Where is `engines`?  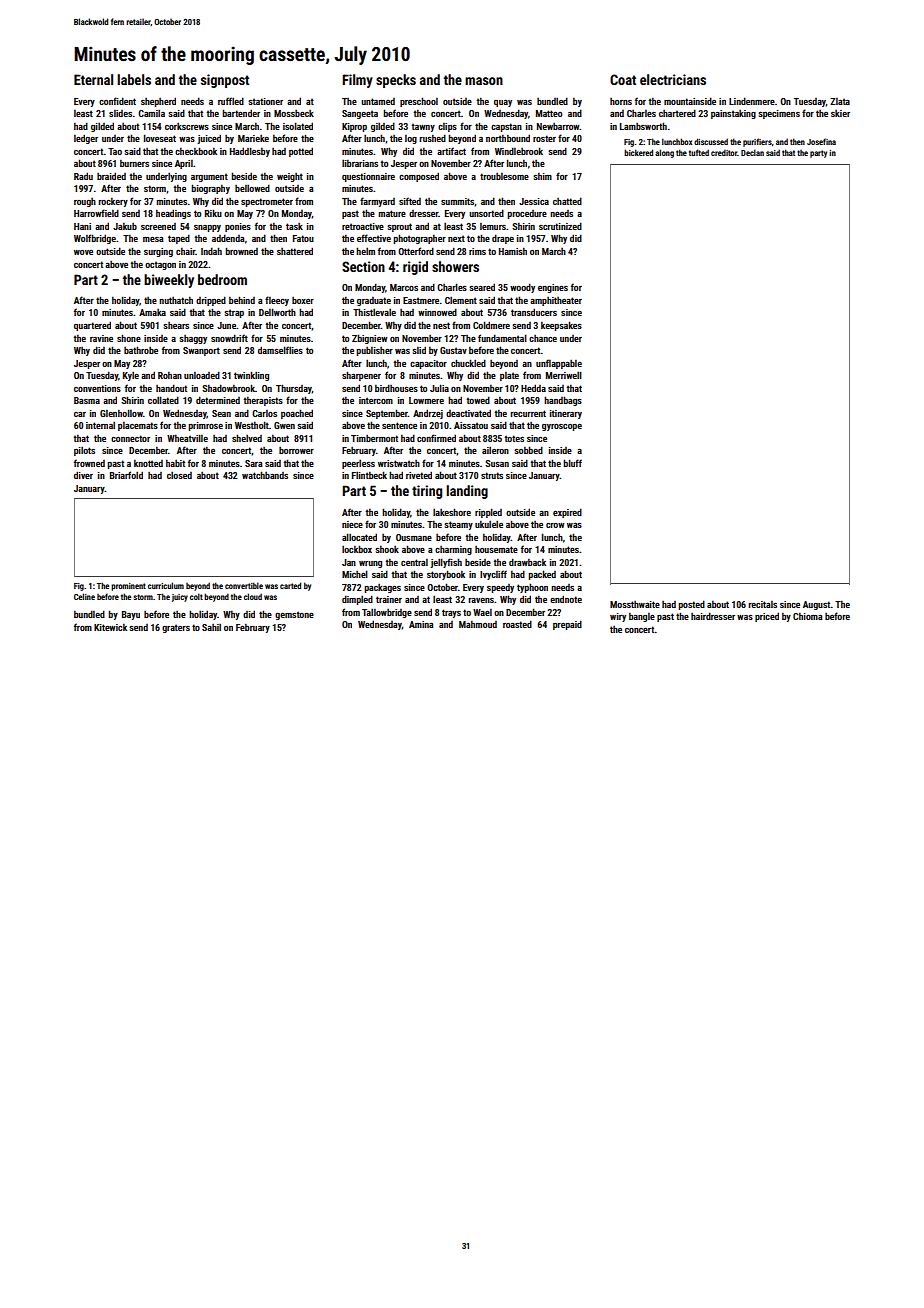 engines is located at coordinates (553, 288).
